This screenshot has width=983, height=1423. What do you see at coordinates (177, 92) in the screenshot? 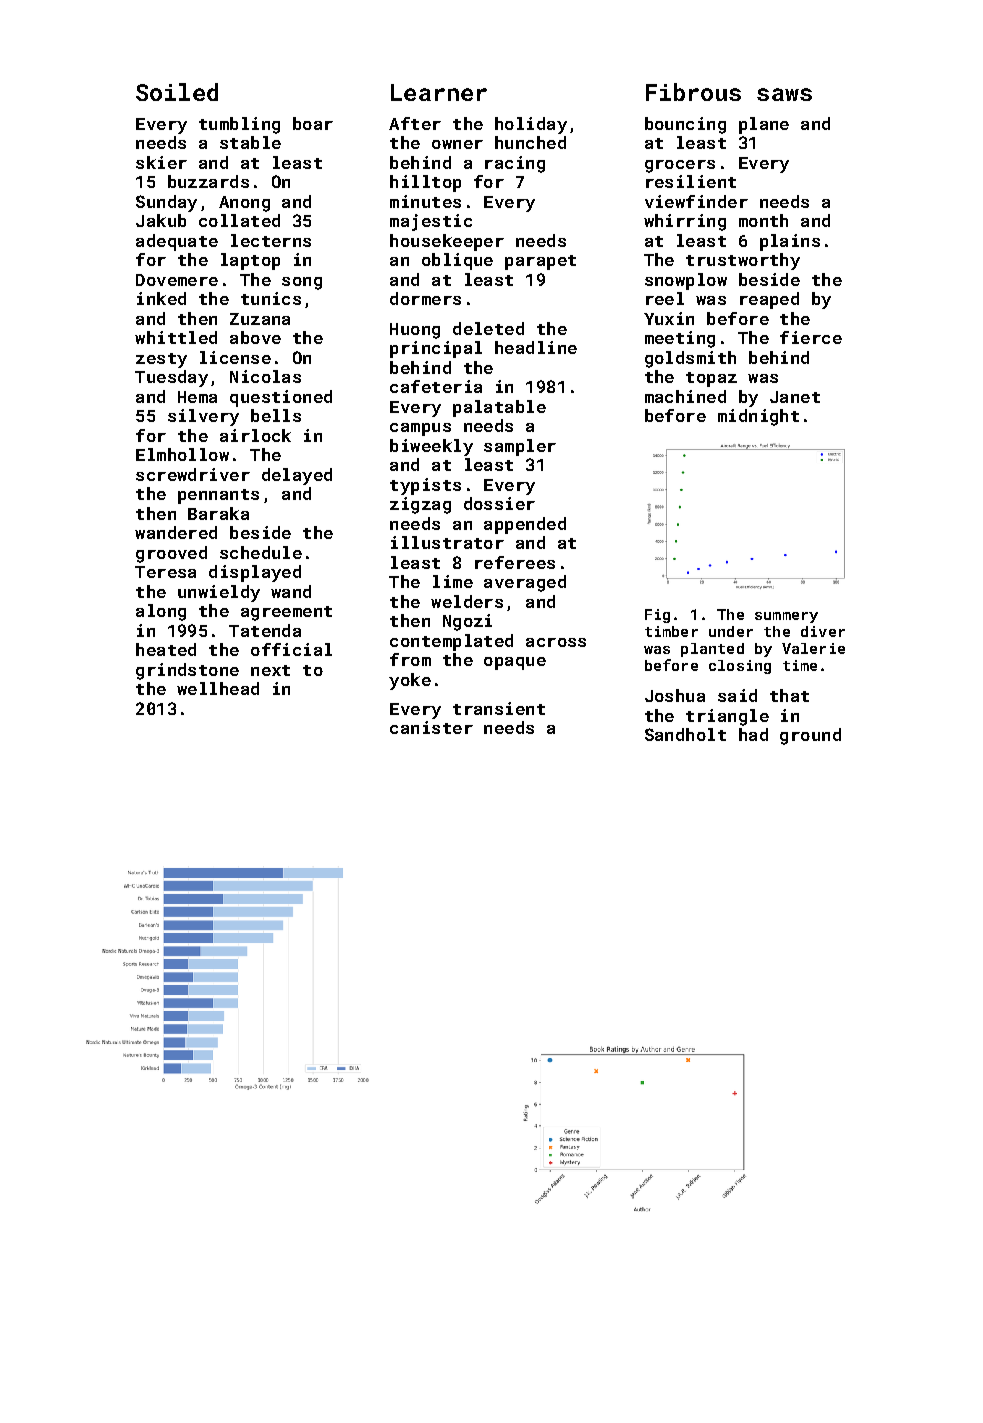
I see `Soiled` at bounding box center [177, 92].
